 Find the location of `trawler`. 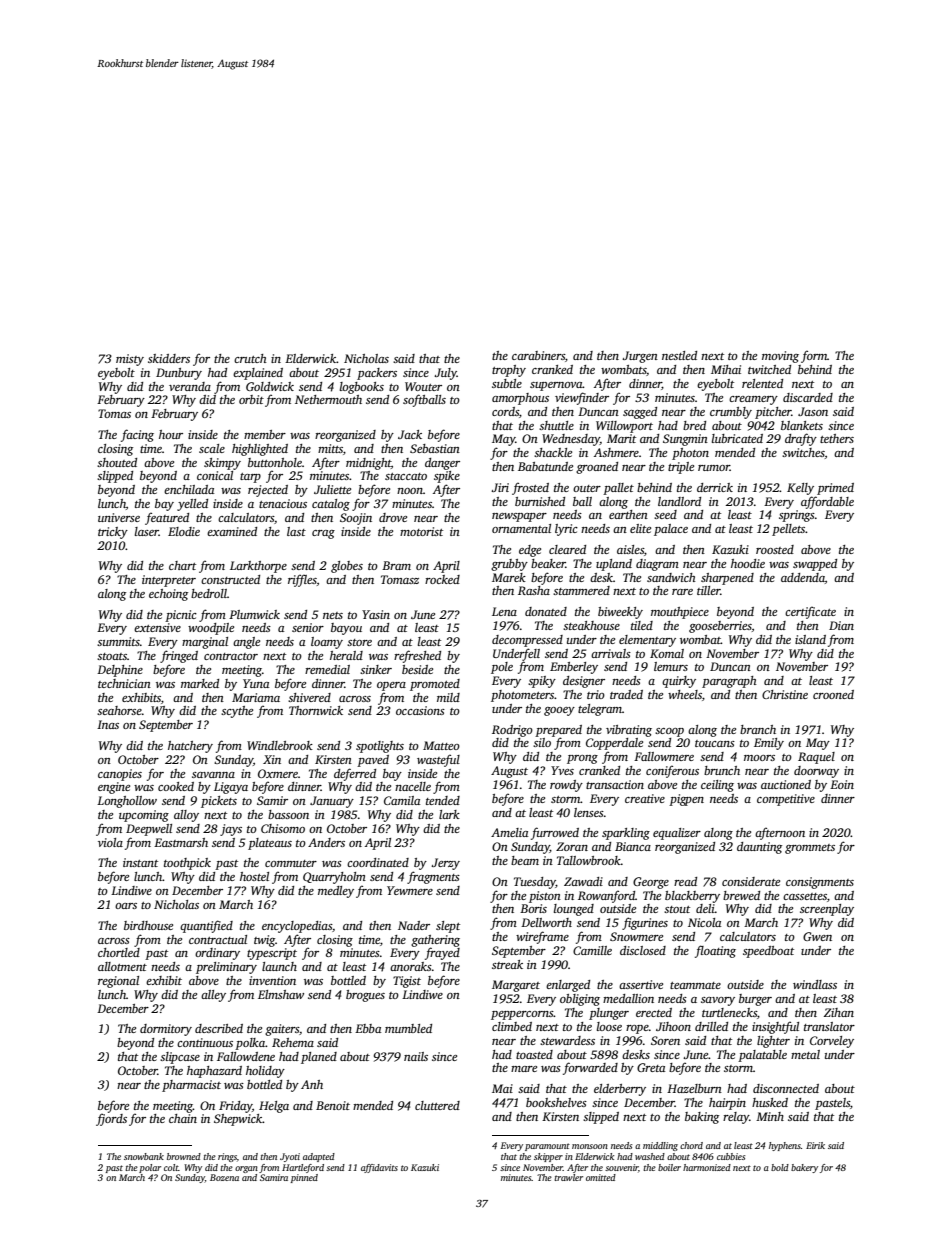

trawler is located at coordinates (568, 1177).
